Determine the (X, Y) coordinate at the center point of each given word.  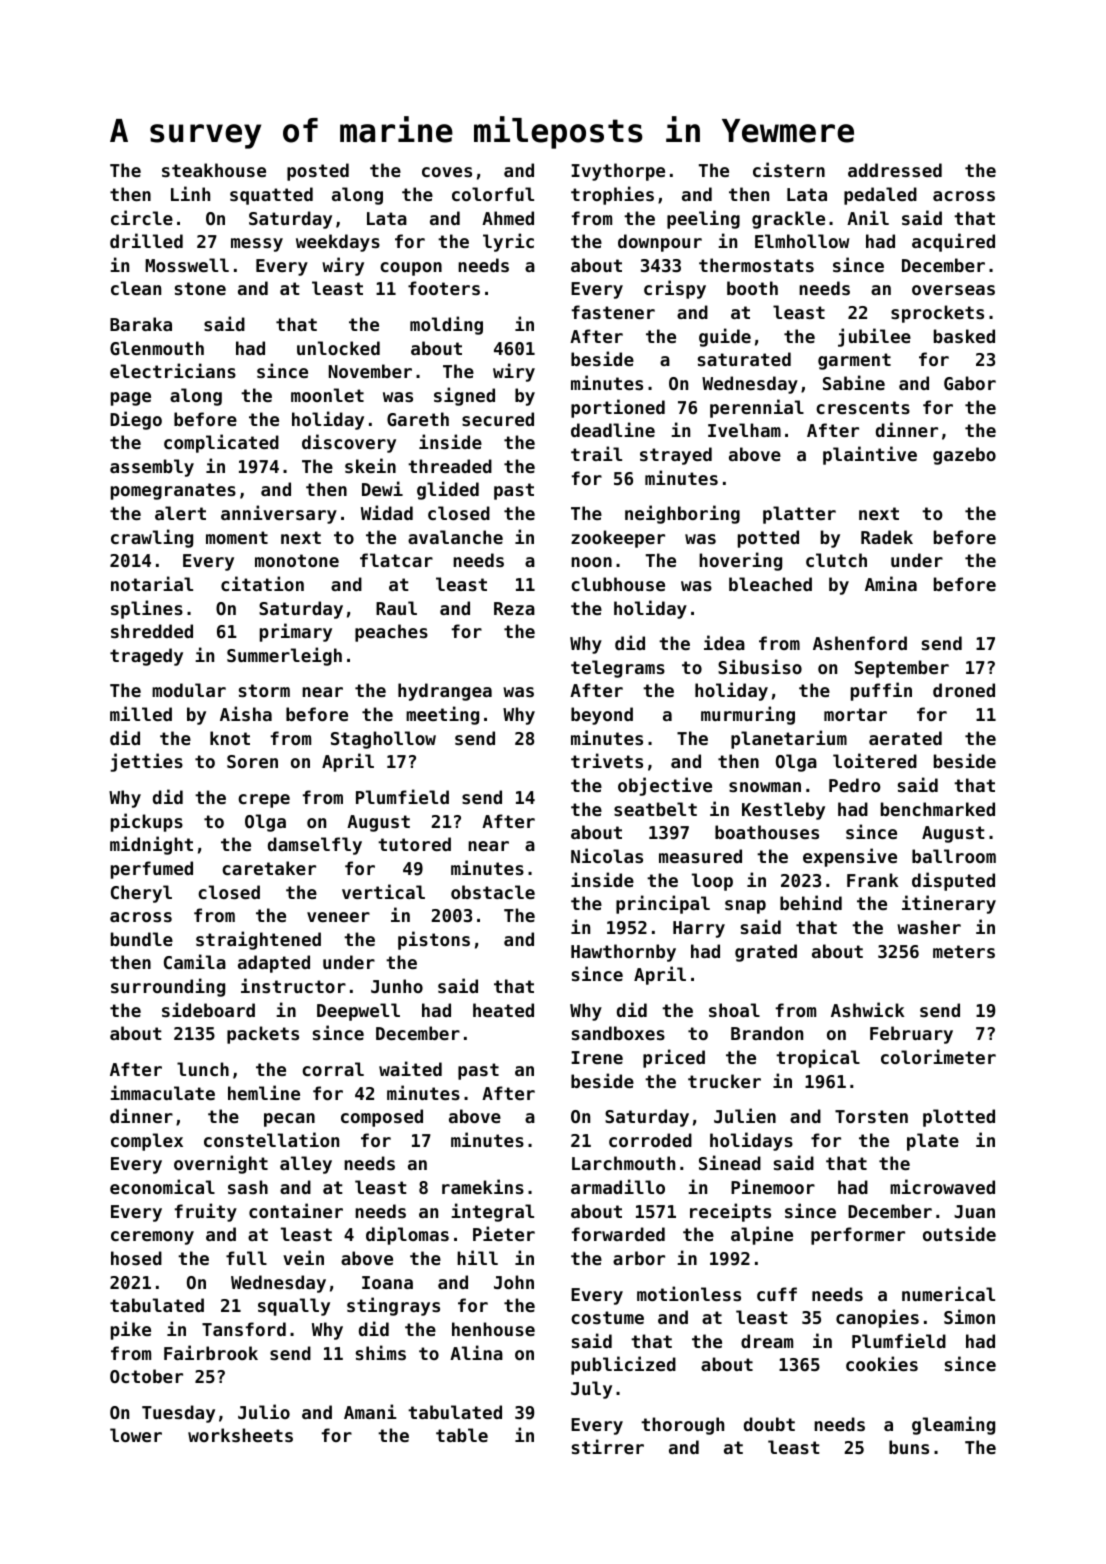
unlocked (338, 348)
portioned (618, 408)
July (591, 1390)
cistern (789, 169)
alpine (762, 1235)
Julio (264, 1411)
